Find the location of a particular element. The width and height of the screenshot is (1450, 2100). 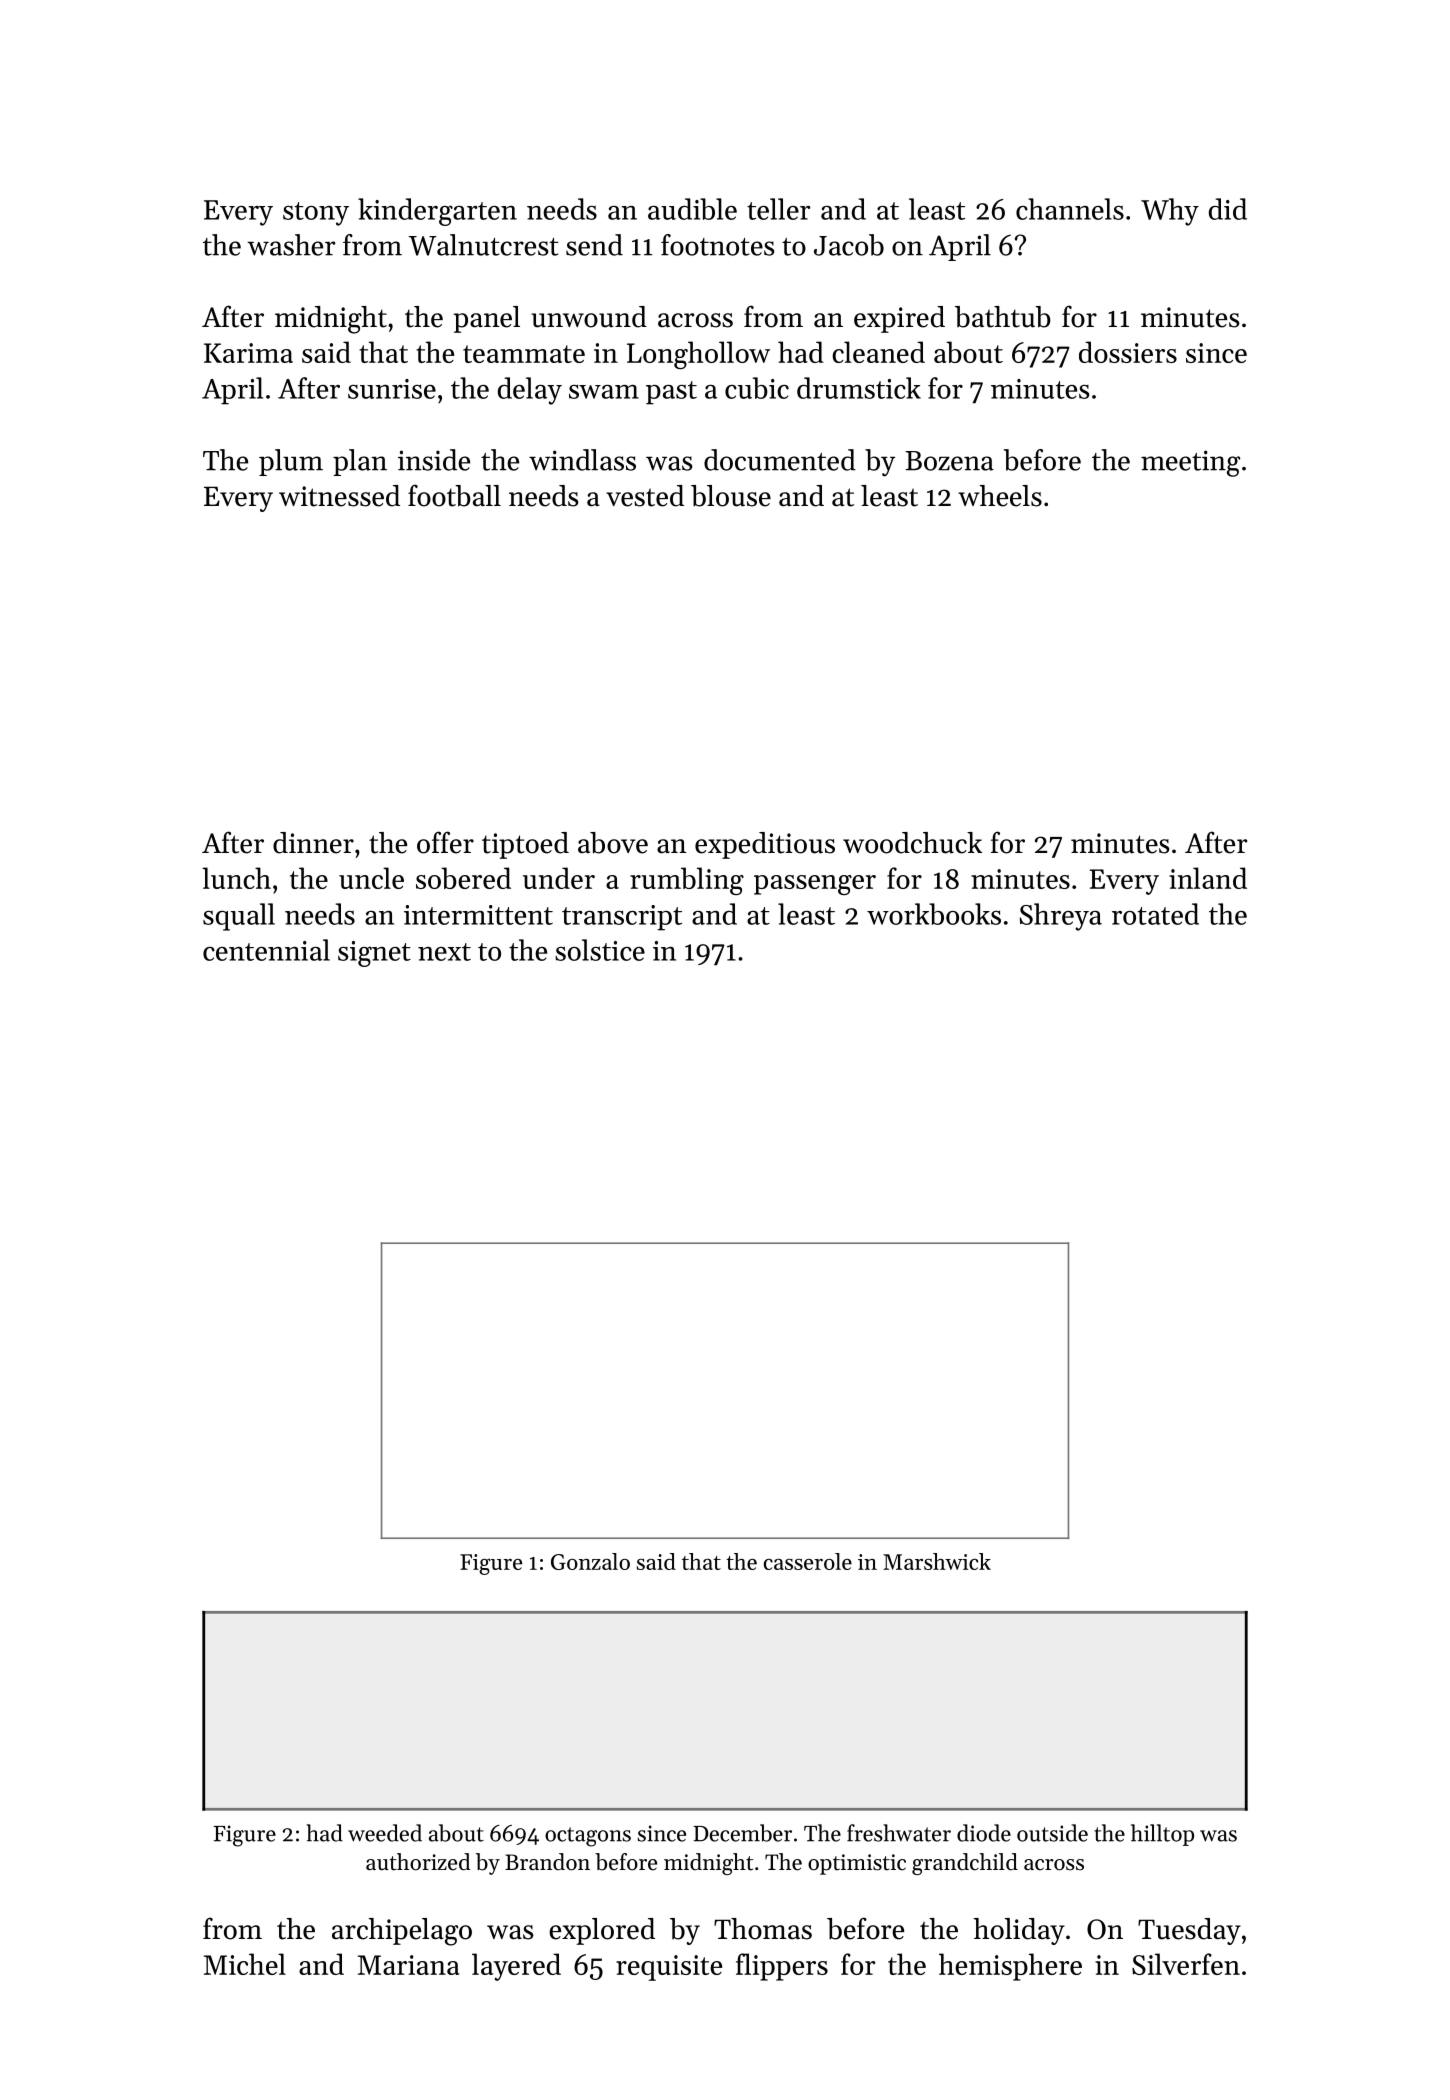

next is located at coordinates (444, 952).
